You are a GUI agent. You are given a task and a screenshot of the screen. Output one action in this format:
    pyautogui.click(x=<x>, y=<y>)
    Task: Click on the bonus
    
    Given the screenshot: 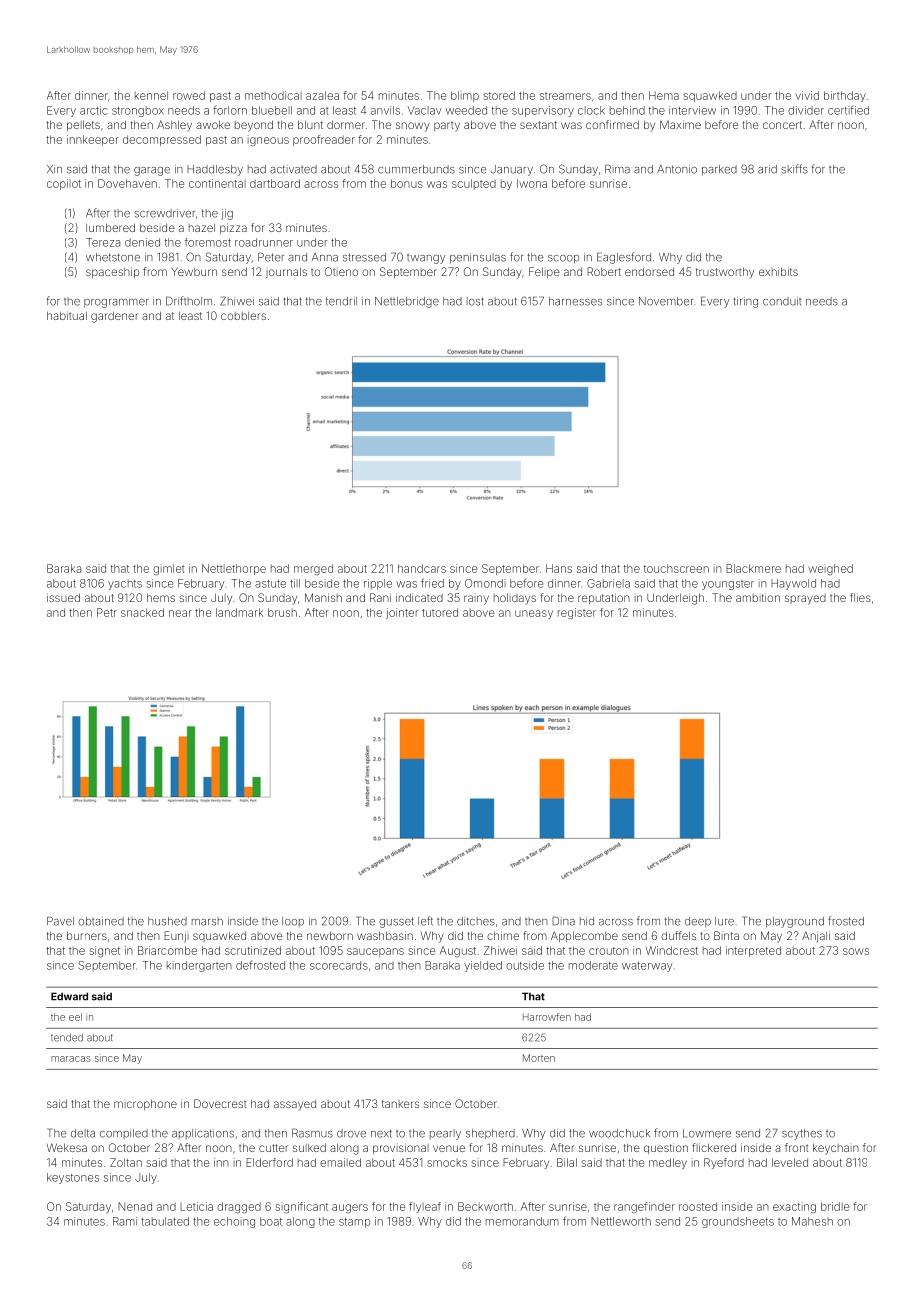 What is the action you would take?
    pyautogui.click(x=407, y=183)
